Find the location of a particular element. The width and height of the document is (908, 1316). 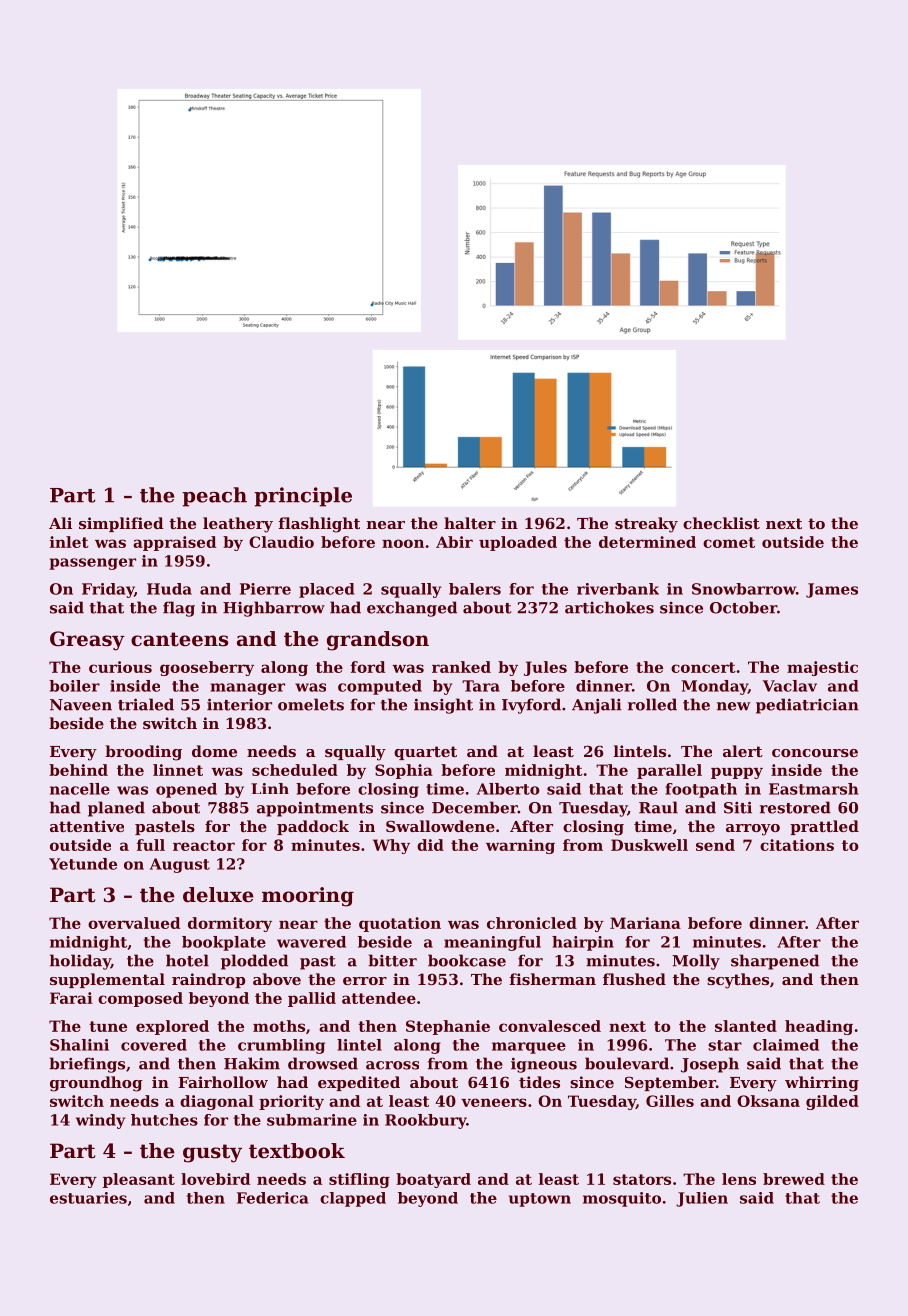

sharpened is located at coordinates (775, 962).
